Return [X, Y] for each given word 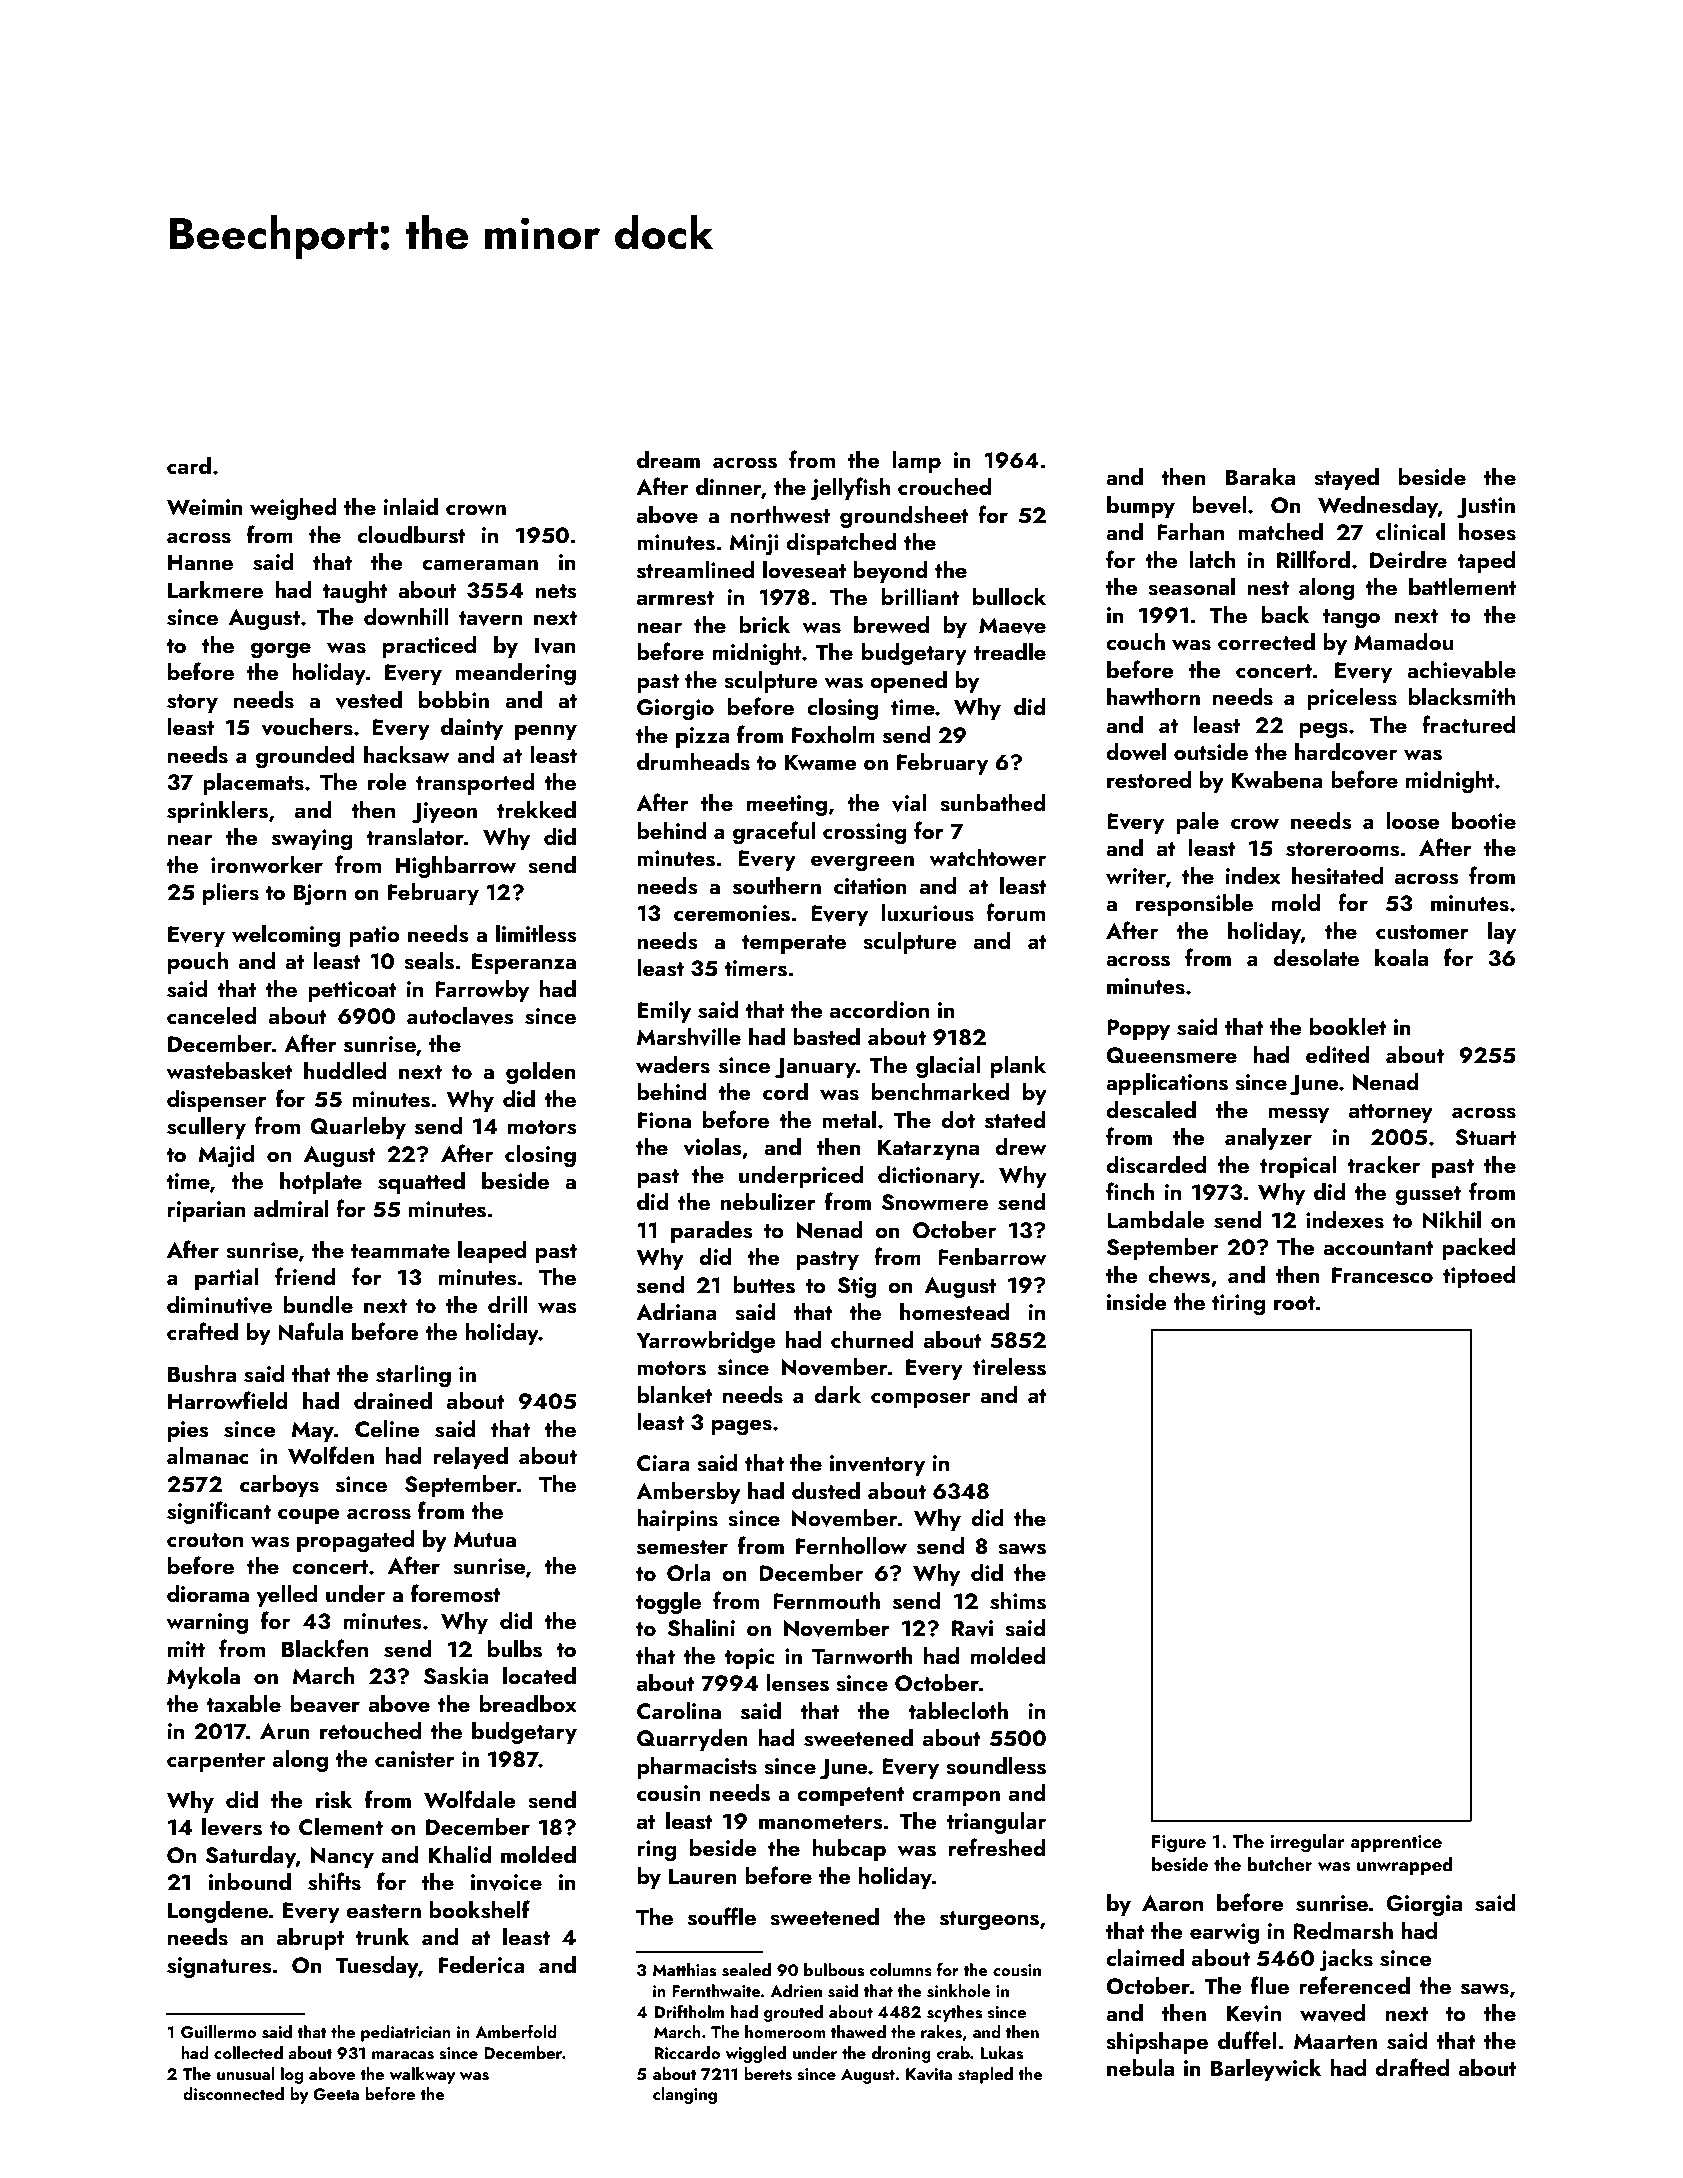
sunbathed [993, 803]
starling [413, 1376]
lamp [917, 462]
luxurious [927, 913]
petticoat [352, 991]
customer [1422, 932]
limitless [536, 934]
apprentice [1396, 1843]
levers [232, 1827]
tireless [1009, 1367]
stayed [1346, 479]
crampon [956, 1798]
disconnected [233, 2094]
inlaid [410, 506]
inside [1137, 1302]
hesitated [1337, 876]
